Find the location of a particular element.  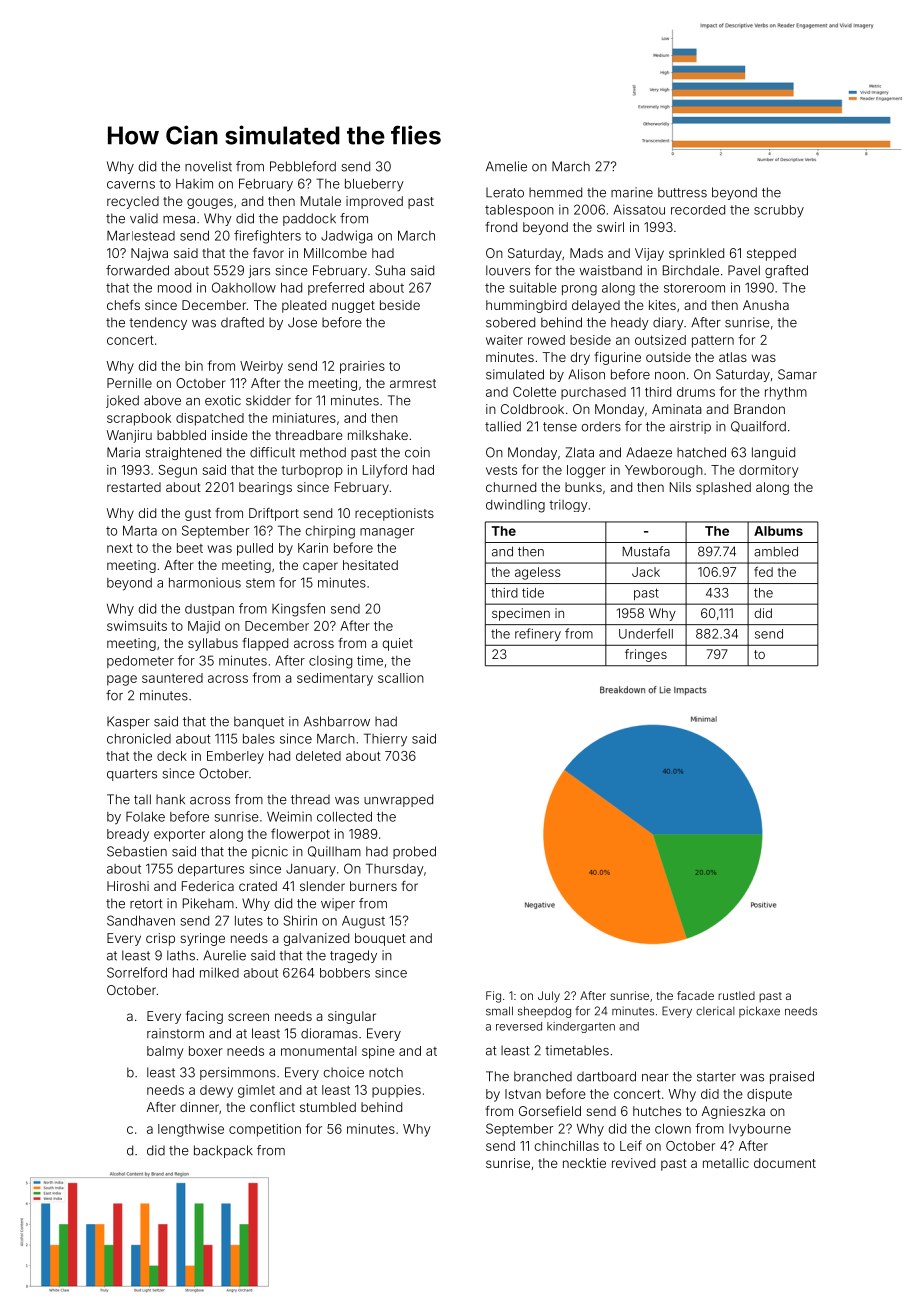

sobered is located at coordinates (510, 322).
